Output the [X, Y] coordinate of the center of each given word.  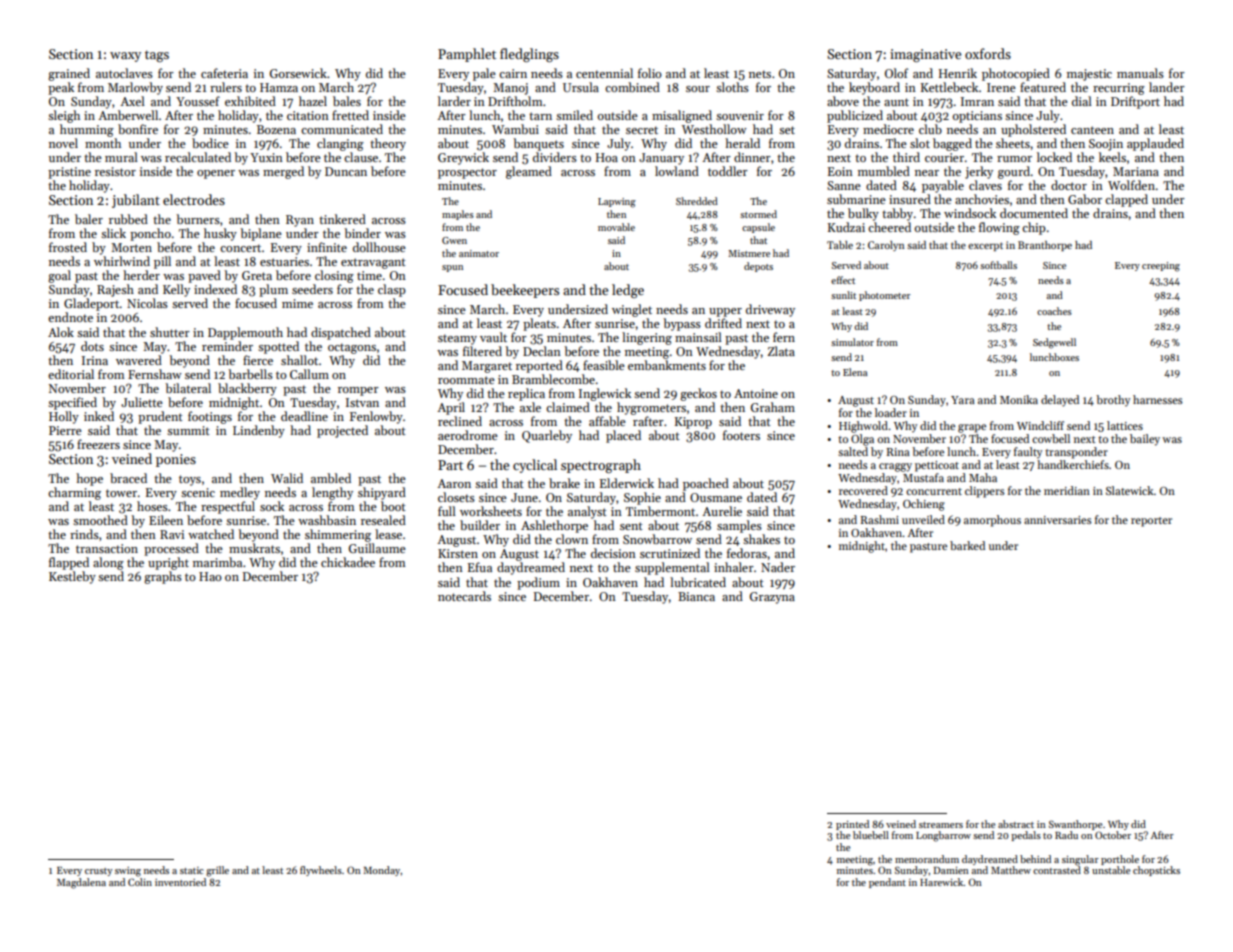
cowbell [1051, 438]
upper [725, 312]
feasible [604, 365]
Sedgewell [1054, 343]
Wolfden [1131, 185]
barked [967, 545]
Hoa [607, 157]
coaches [1054, 311]
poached [706, 484]
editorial [71, 374]
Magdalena [81, 883]
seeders [312, 289]
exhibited [250, 101]
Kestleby [72, 577]
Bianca [696, 596]
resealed [383, 520]
